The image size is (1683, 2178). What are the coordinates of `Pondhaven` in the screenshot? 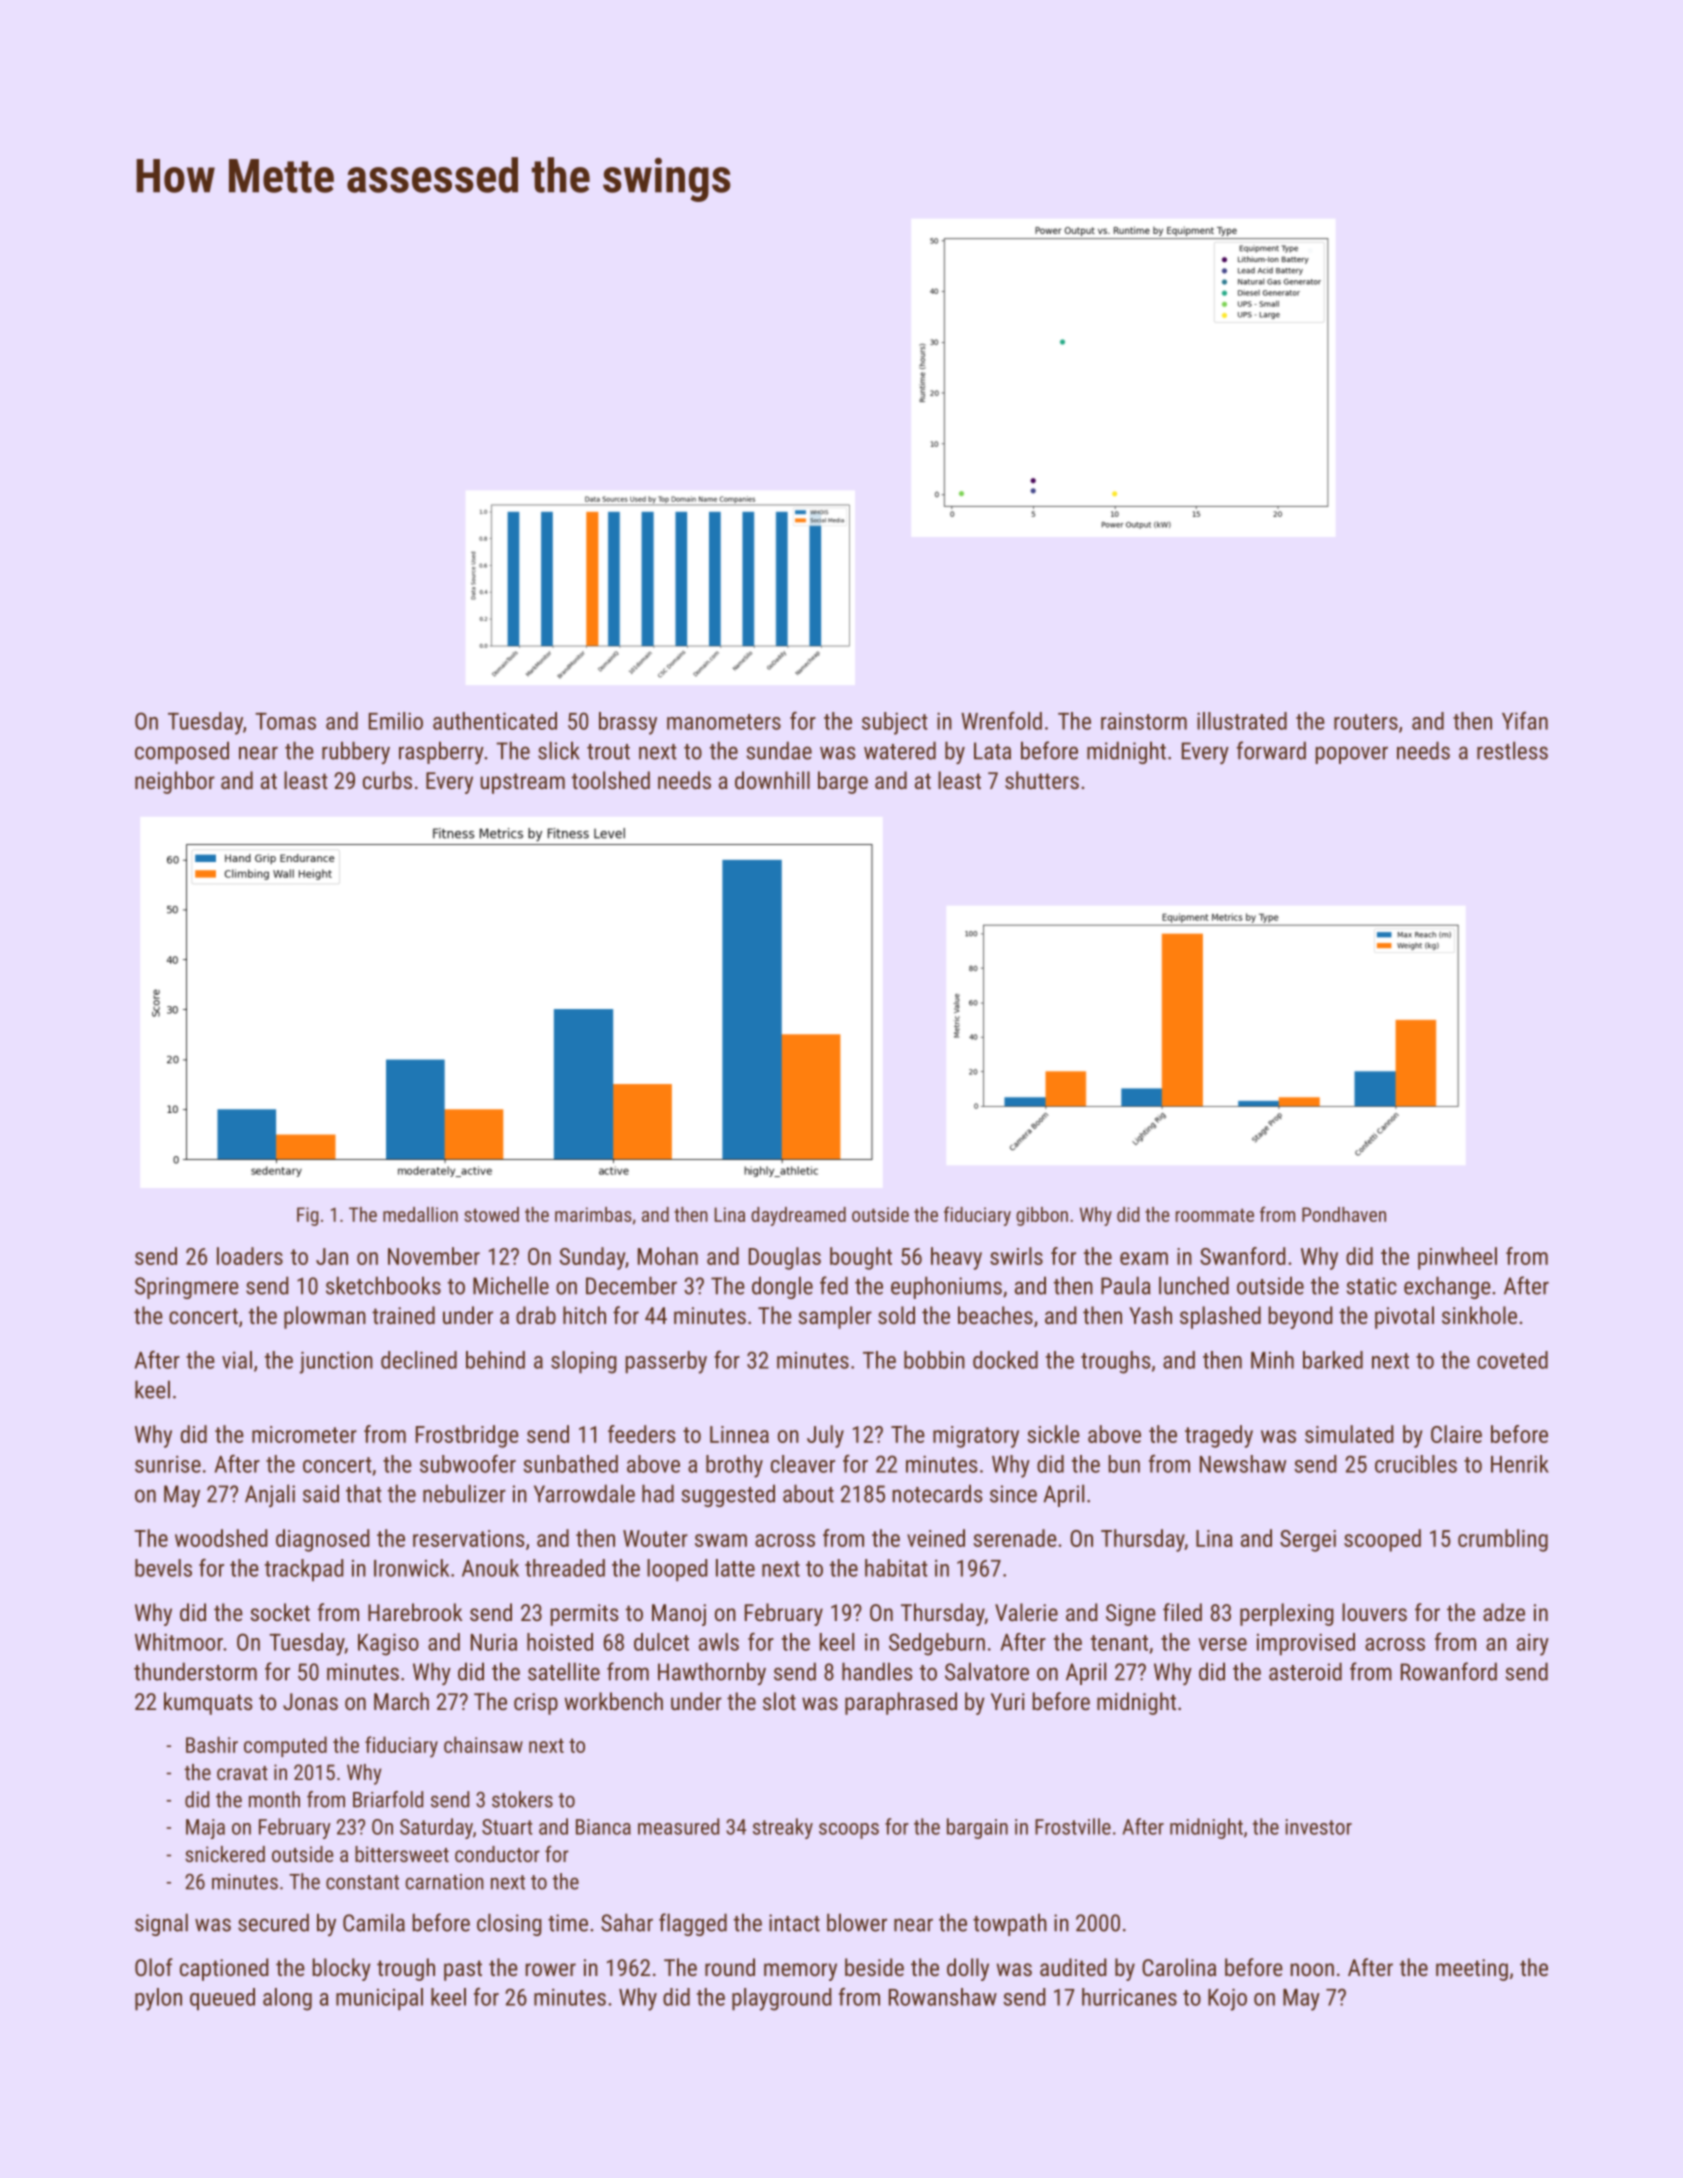 It's located at (1344, 1214).
